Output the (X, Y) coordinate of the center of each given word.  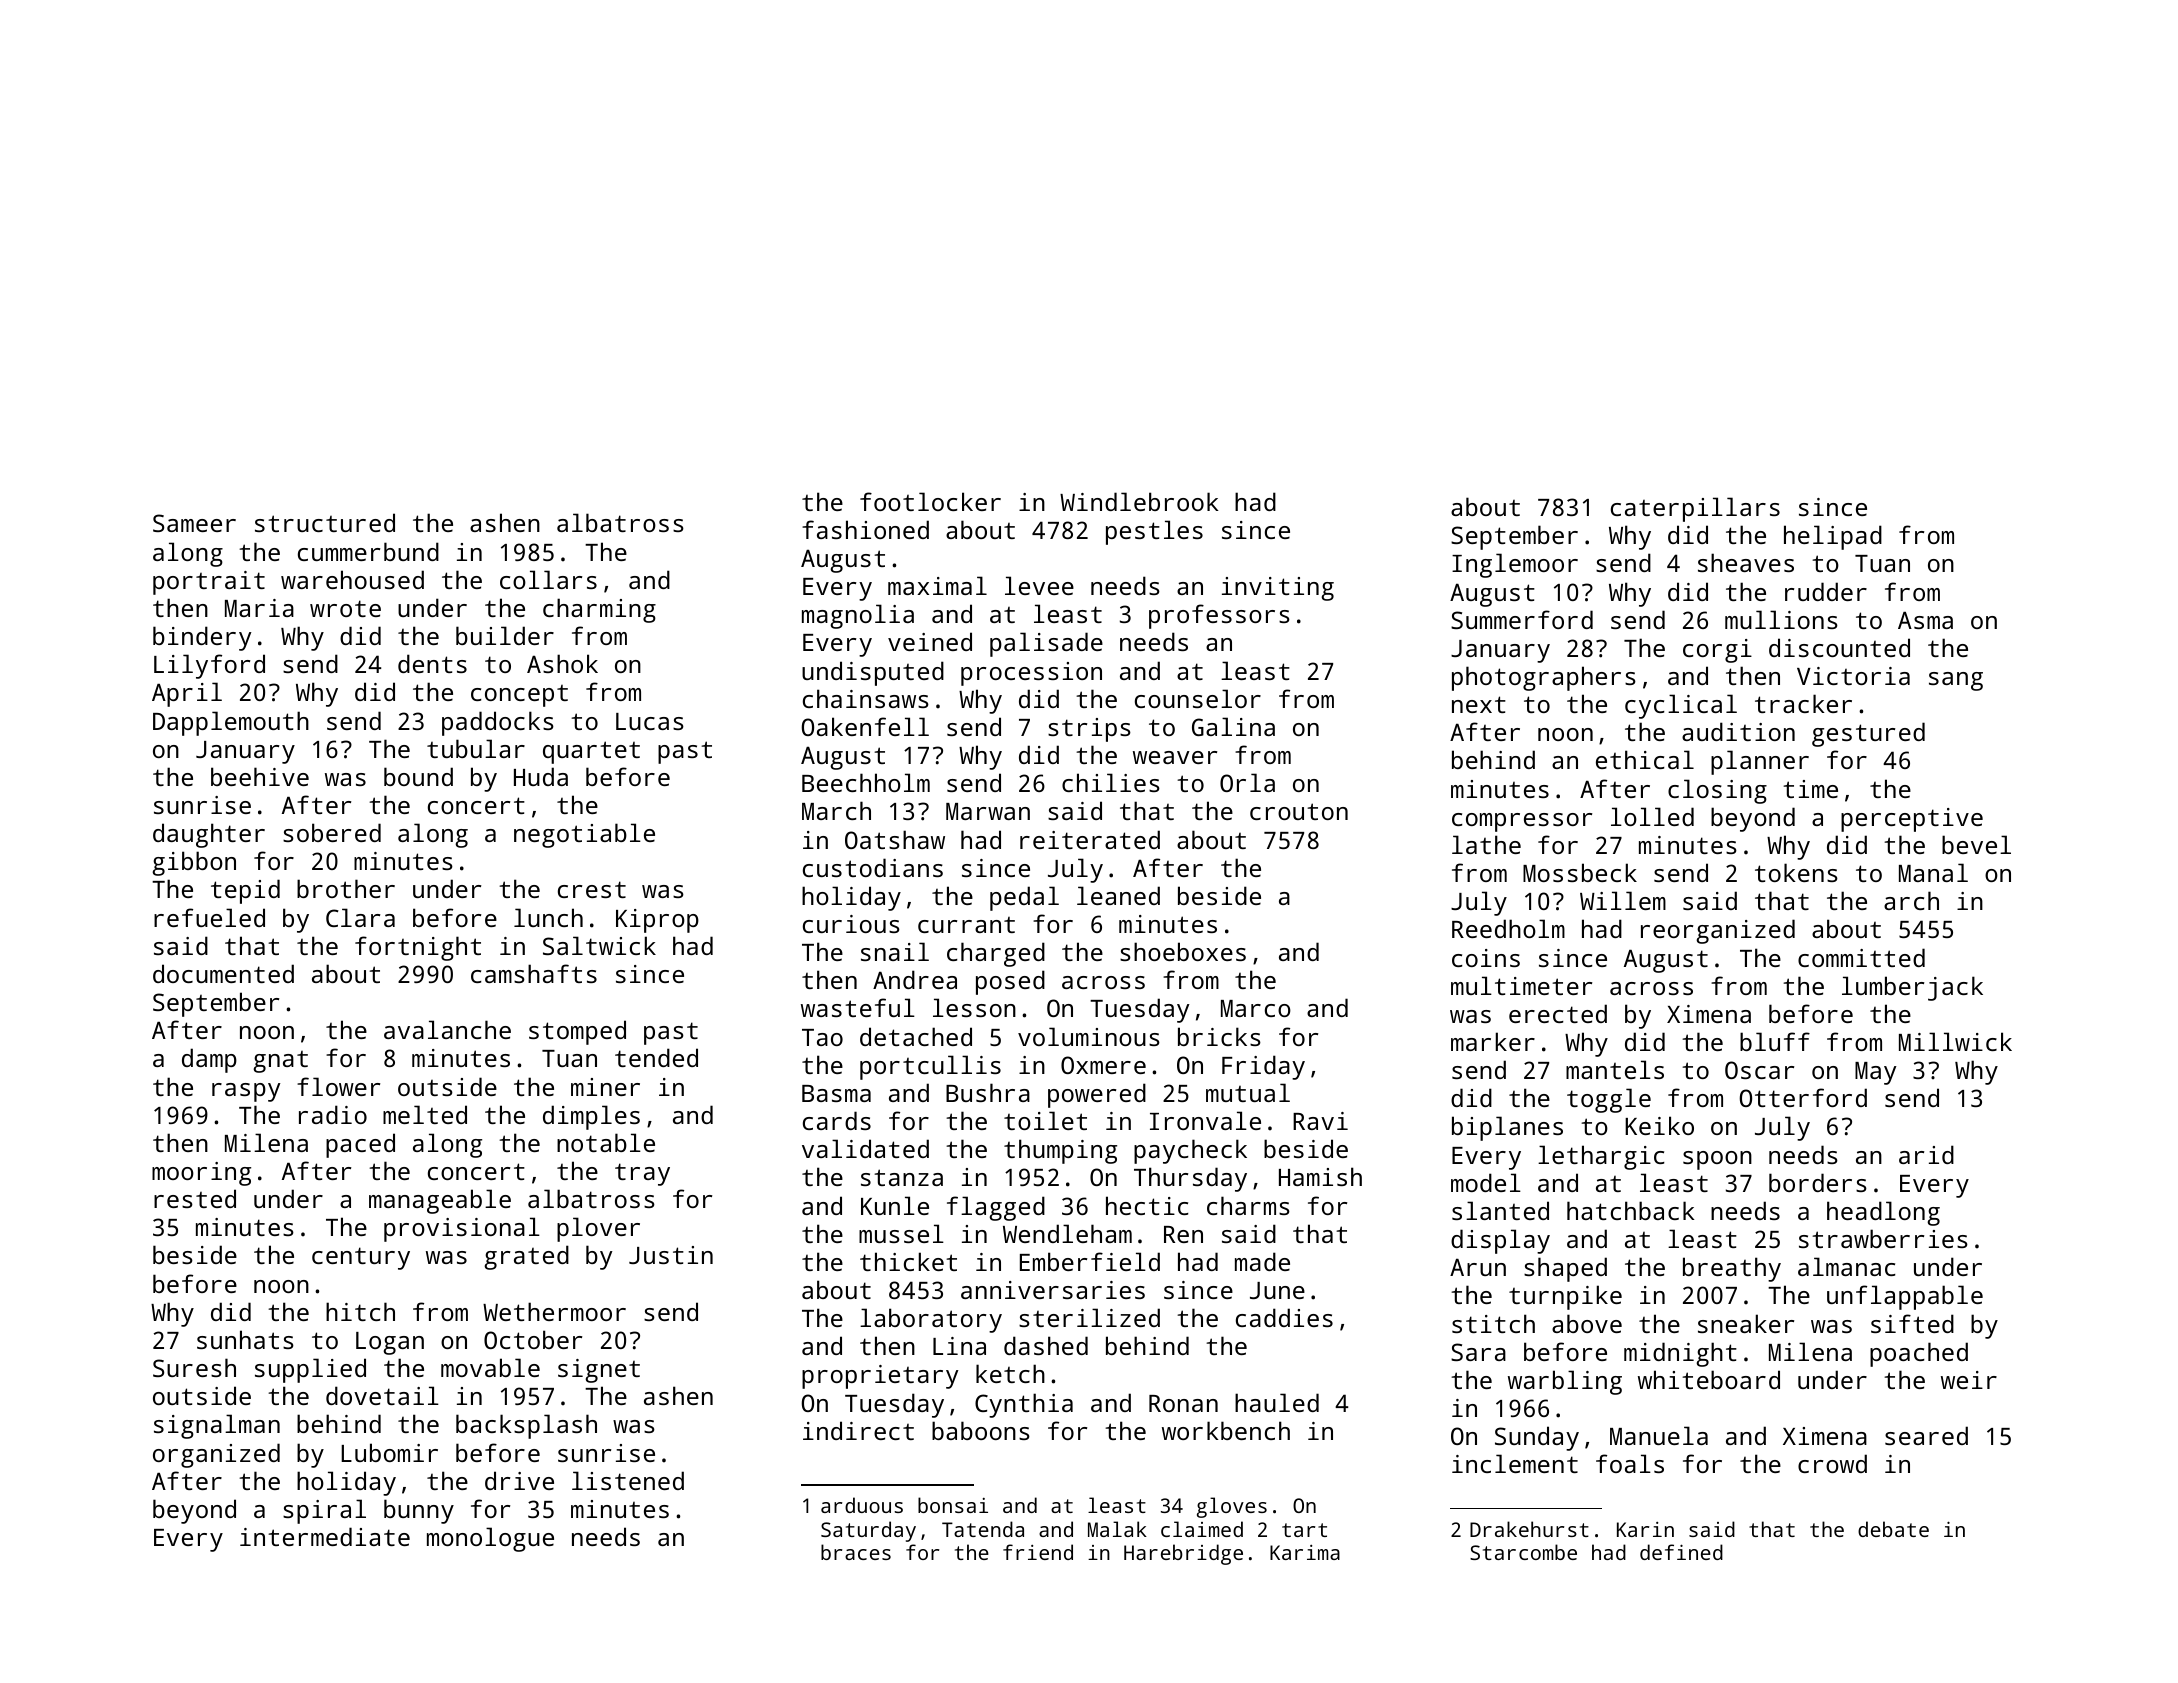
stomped (577, 1032)
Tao (822, 1037)
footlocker (930, 501)
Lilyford (209, 666)
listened (628, 1480)
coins (1486, 958)
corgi (1717, 651)
